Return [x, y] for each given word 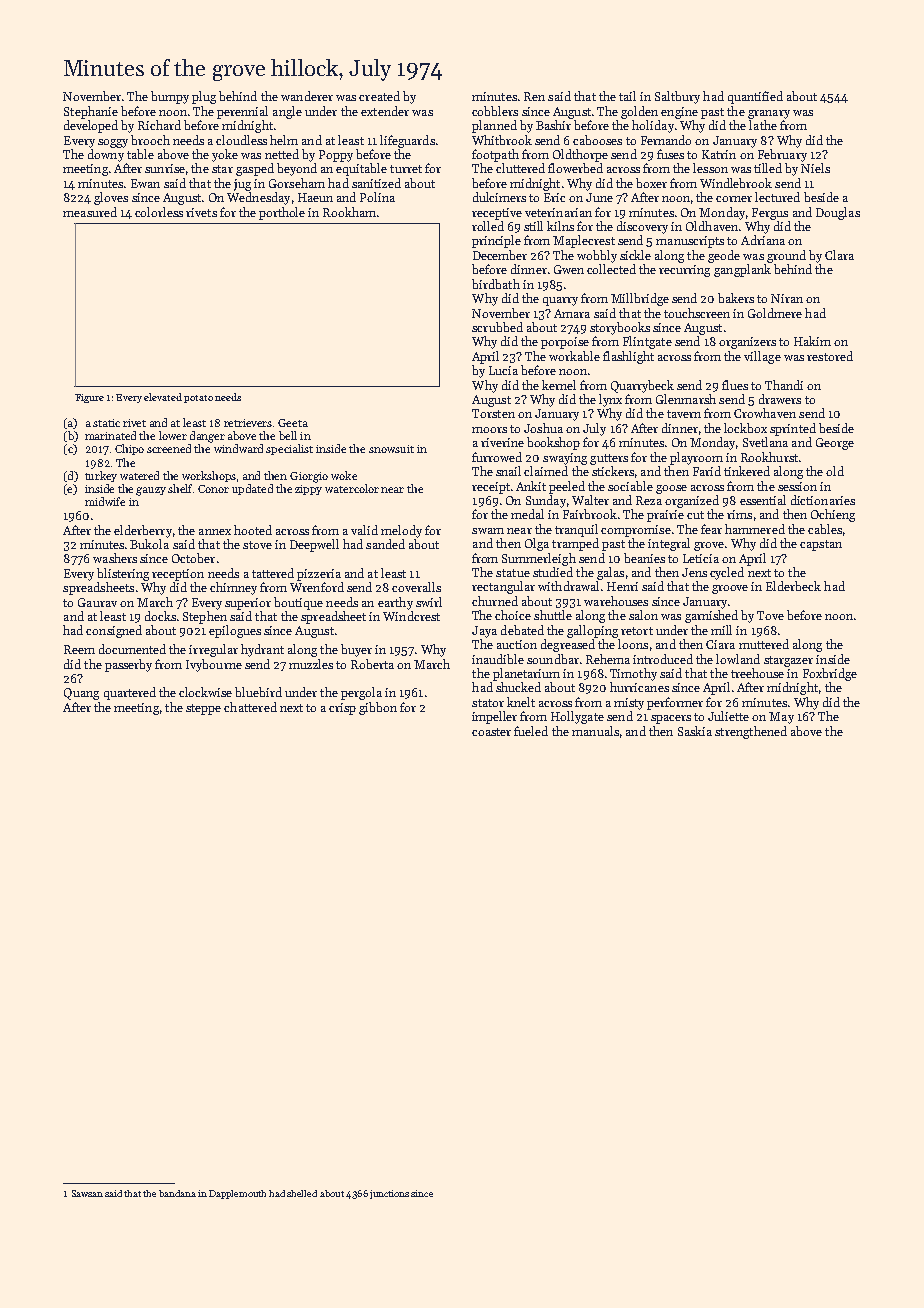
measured [90, 212]
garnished [711, 616]
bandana [177, 1193]
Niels [815, 168]
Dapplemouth [237, 1194]
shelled [302, 1193]
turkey [101, 476]
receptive [497, 214]
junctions [389, 1194]
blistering [123, 574]
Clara [839, 255]
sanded [385, 544]
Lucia [503, 370]
